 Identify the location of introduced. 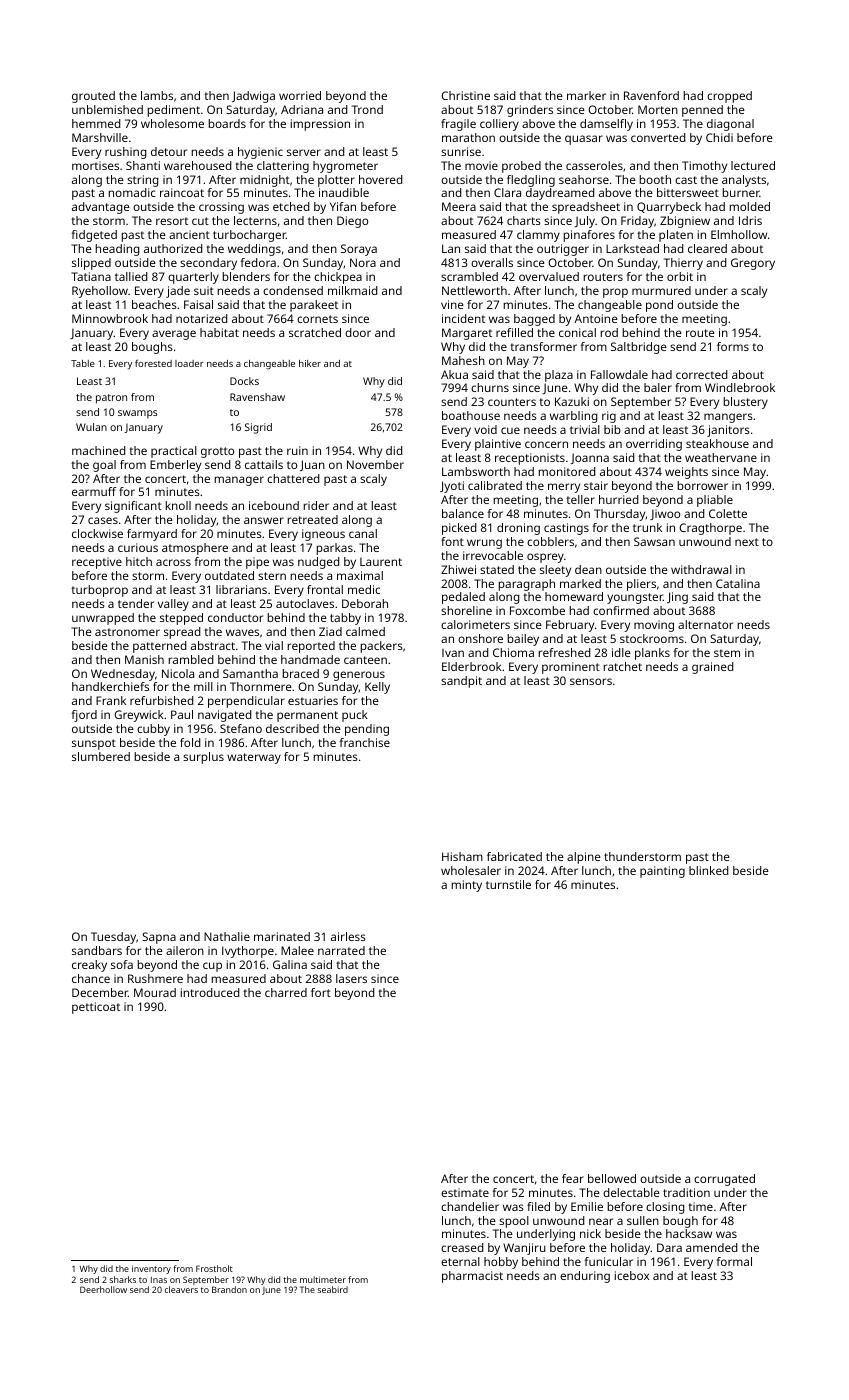
(210, 992).
